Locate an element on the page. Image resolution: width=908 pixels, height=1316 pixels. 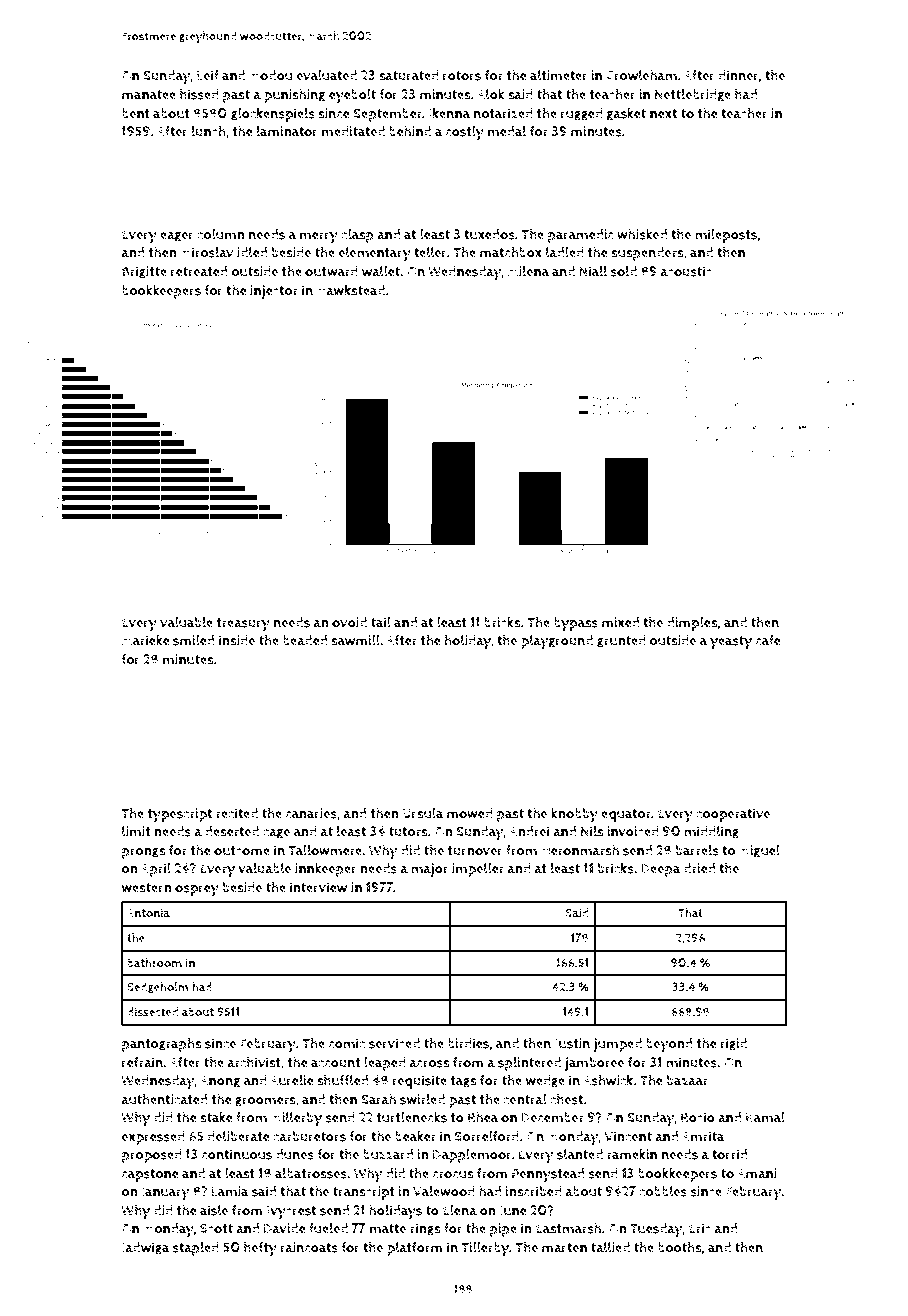
bypass is located at coordinates (576, 624).
